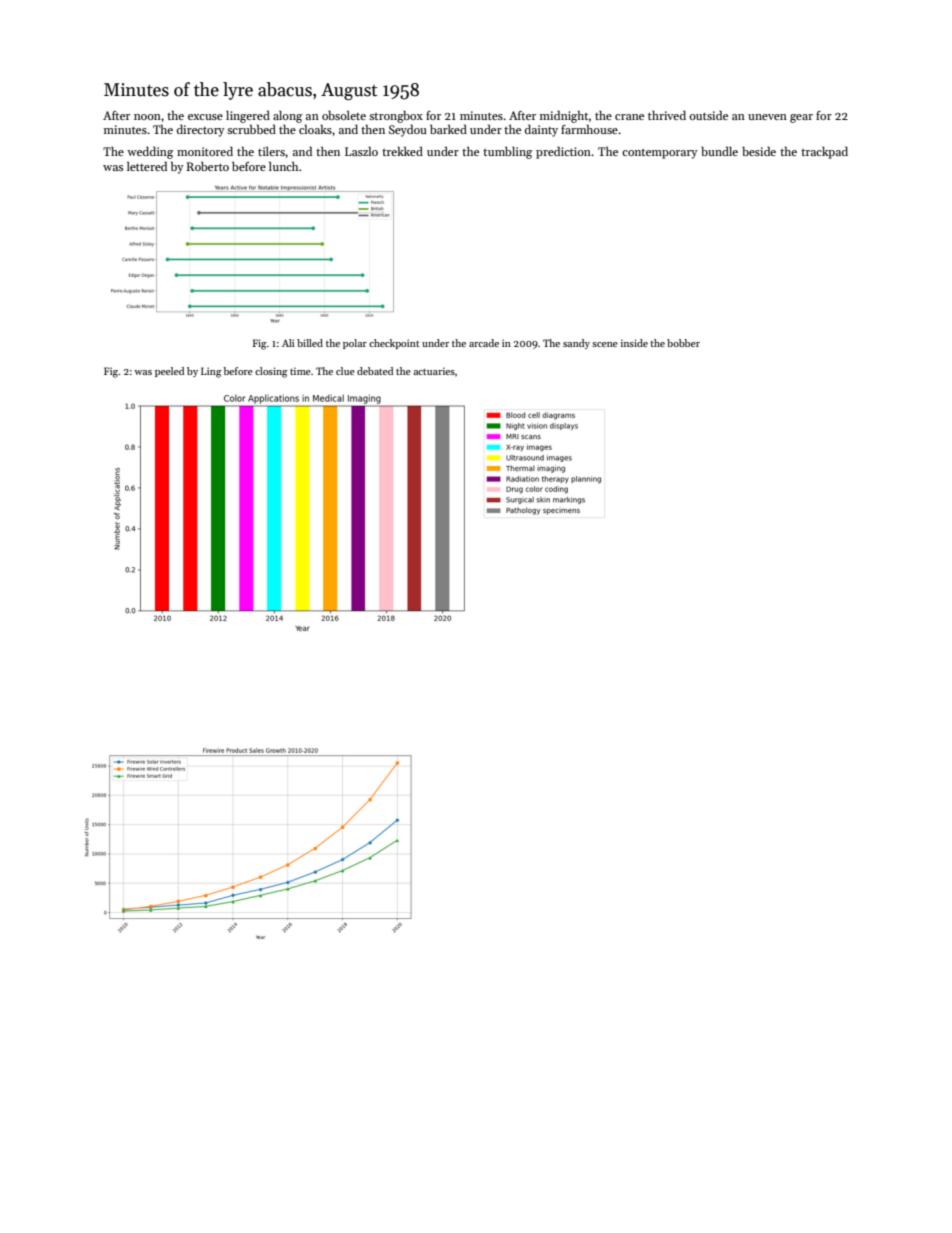 This screenshot has width=952, height=1233. I want to click on outside, so click(708, 115).
